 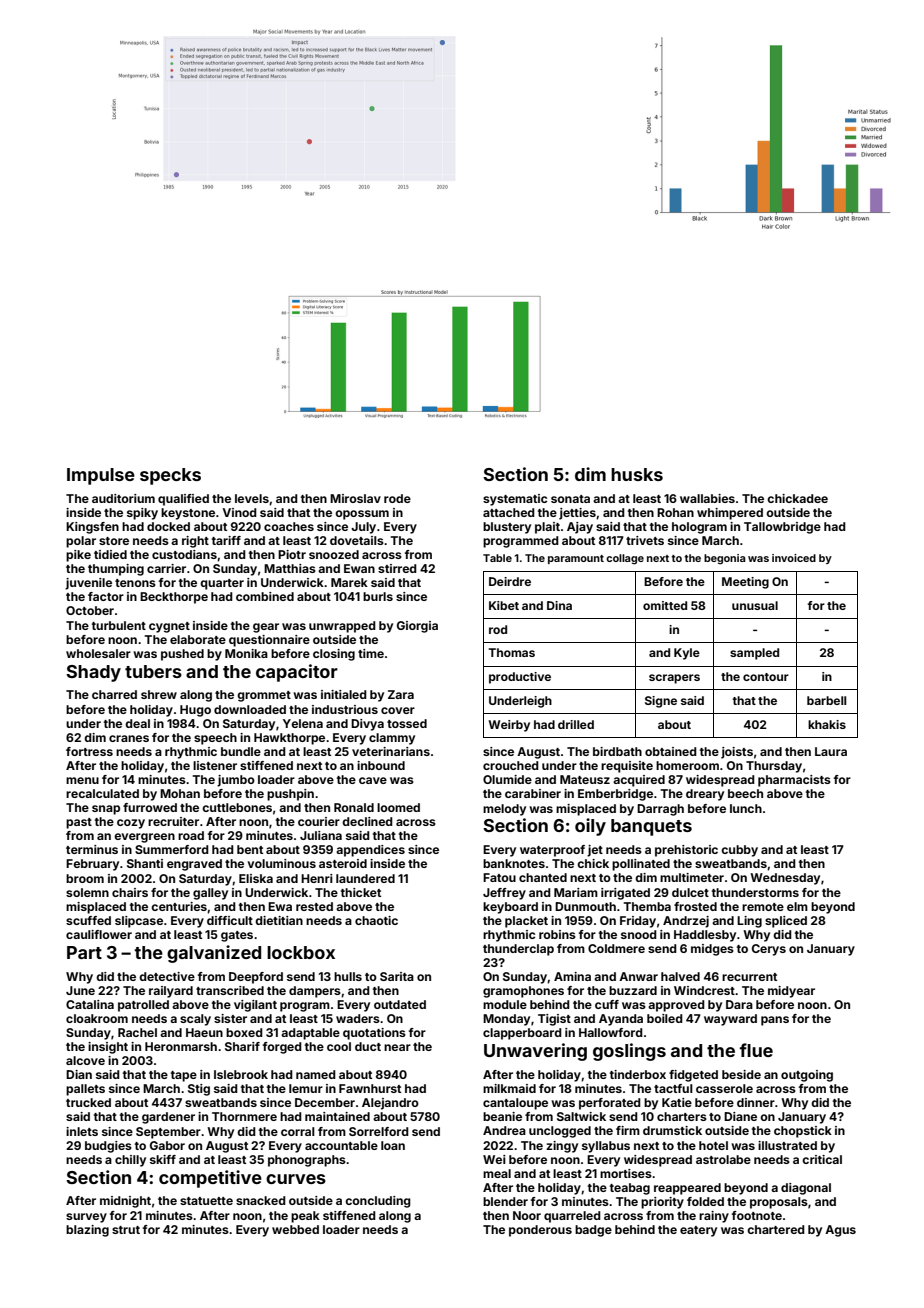 What do you see at coordinates (206, 1201) in the document?
I see `statuette` at bounding box center [206, 1201].
